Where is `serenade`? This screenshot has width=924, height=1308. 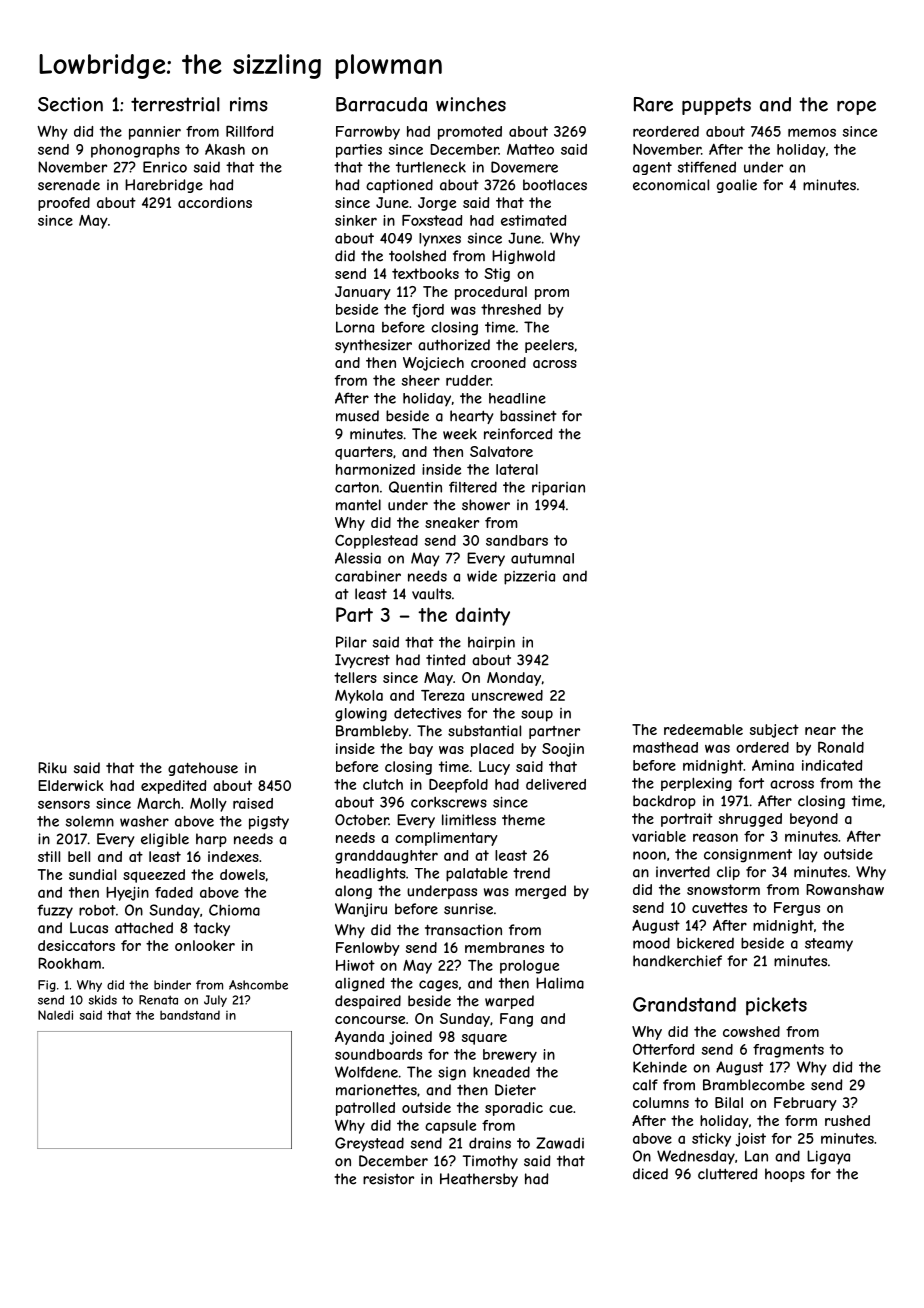 serenade is located at coordinates (69, 185).
